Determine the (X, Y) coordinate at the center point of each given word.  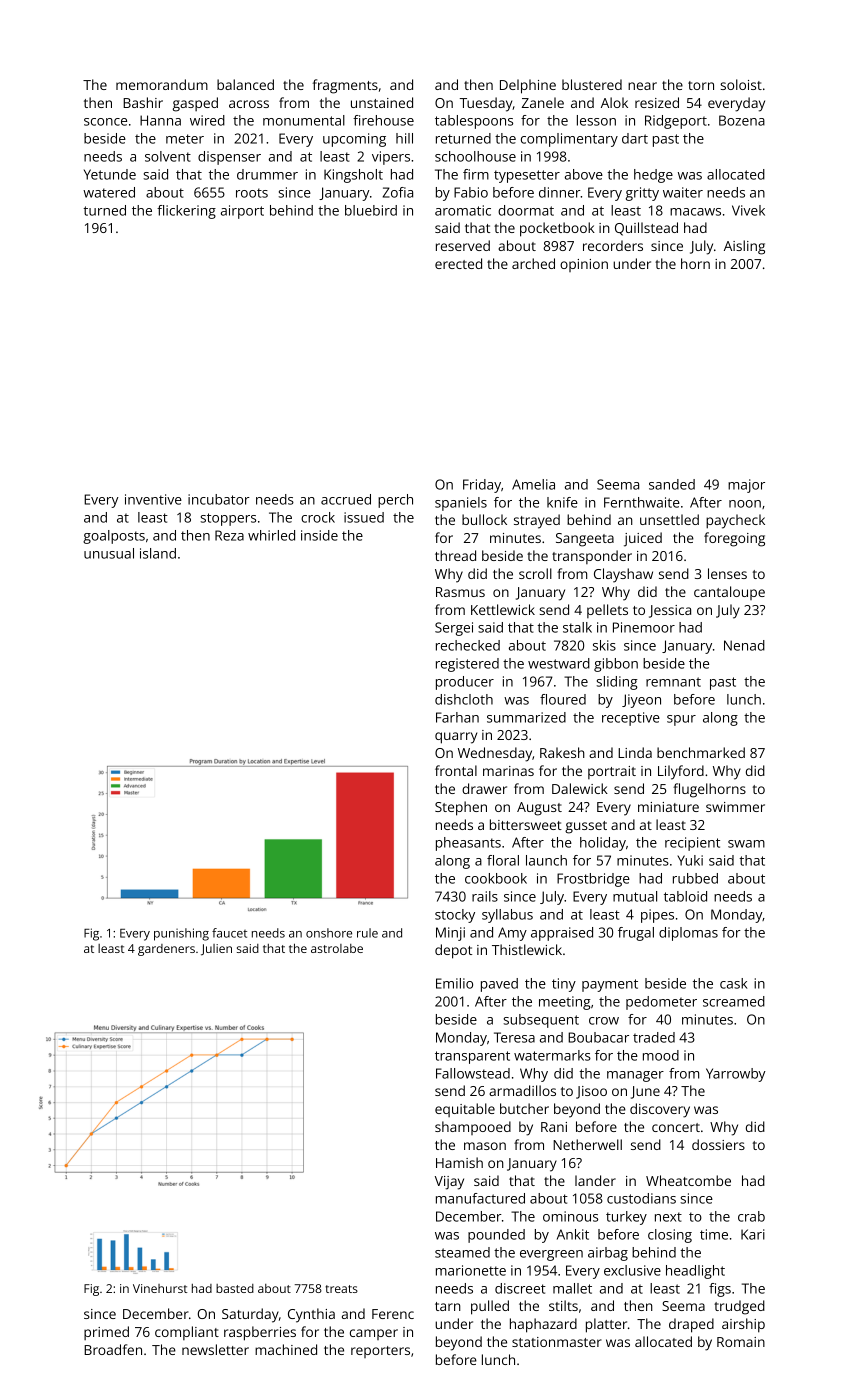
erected (458, 263)
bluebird (371, 210)
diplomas (688, 934)
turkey (626, 1218)
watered (109, 192)
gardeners (166, 950)
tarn (448, 1306)
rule (367, 933)
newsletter (215, 1349)
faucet (229, 933)
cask (733, 983)
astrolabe (337, 948)
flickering (186, 212)
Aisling (744, 247)
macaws (695, 212)
